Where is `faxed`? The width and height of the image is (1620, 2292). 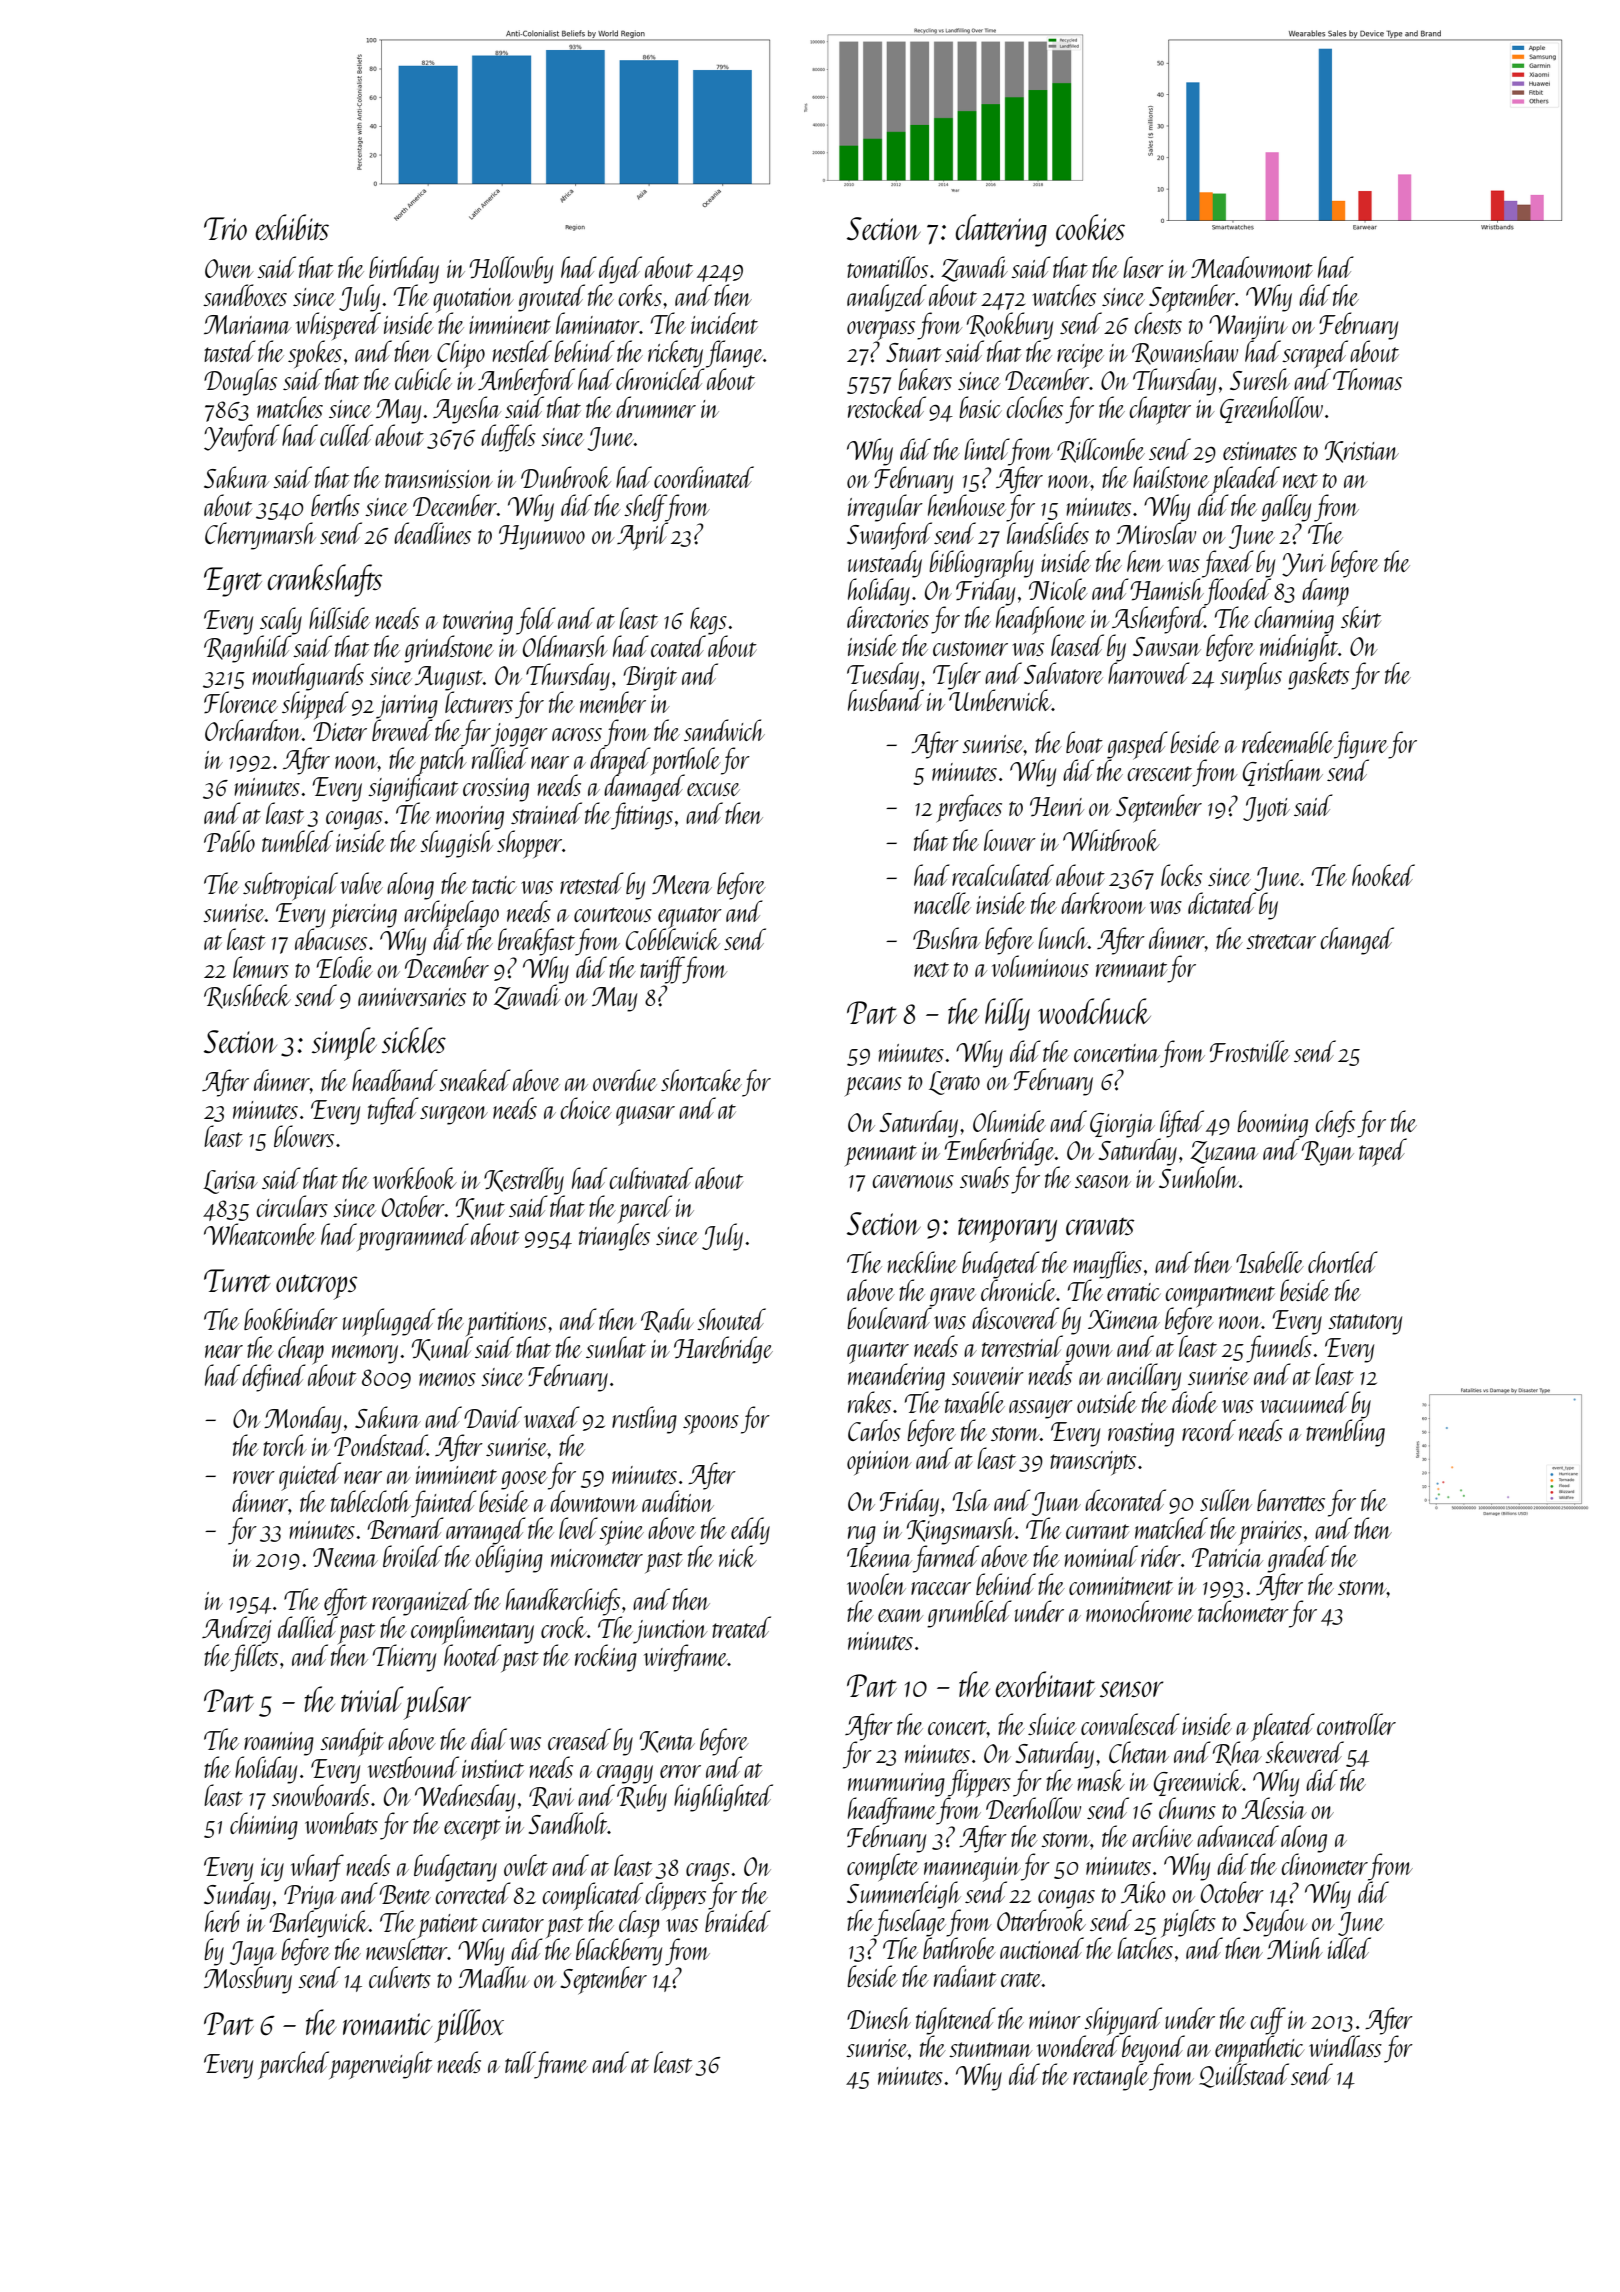 faxed is located at coordinates (1228, 564).
